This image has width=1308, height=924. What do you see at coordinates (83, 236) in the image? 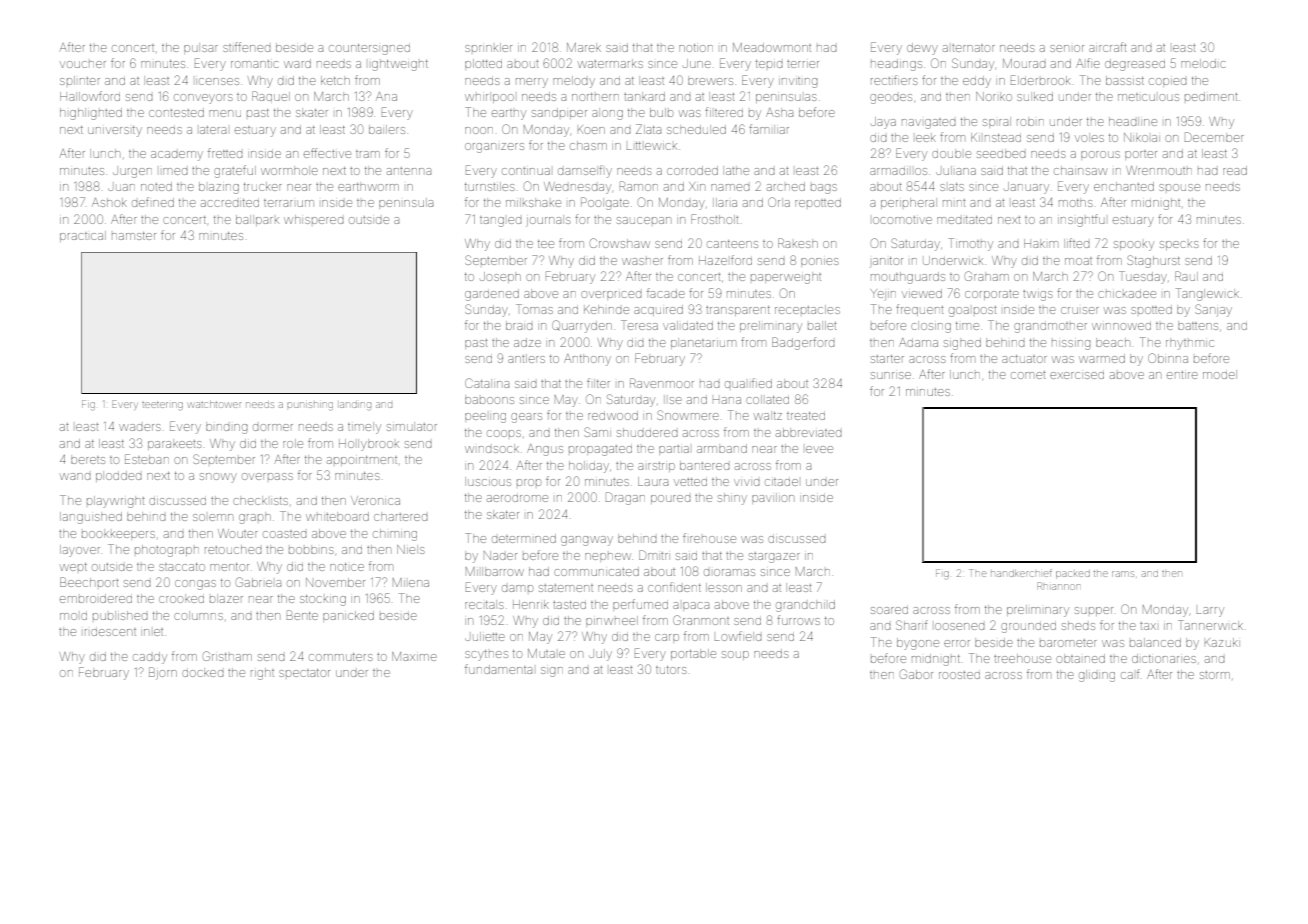
I see `practical` at bounding box center [83, 236].
